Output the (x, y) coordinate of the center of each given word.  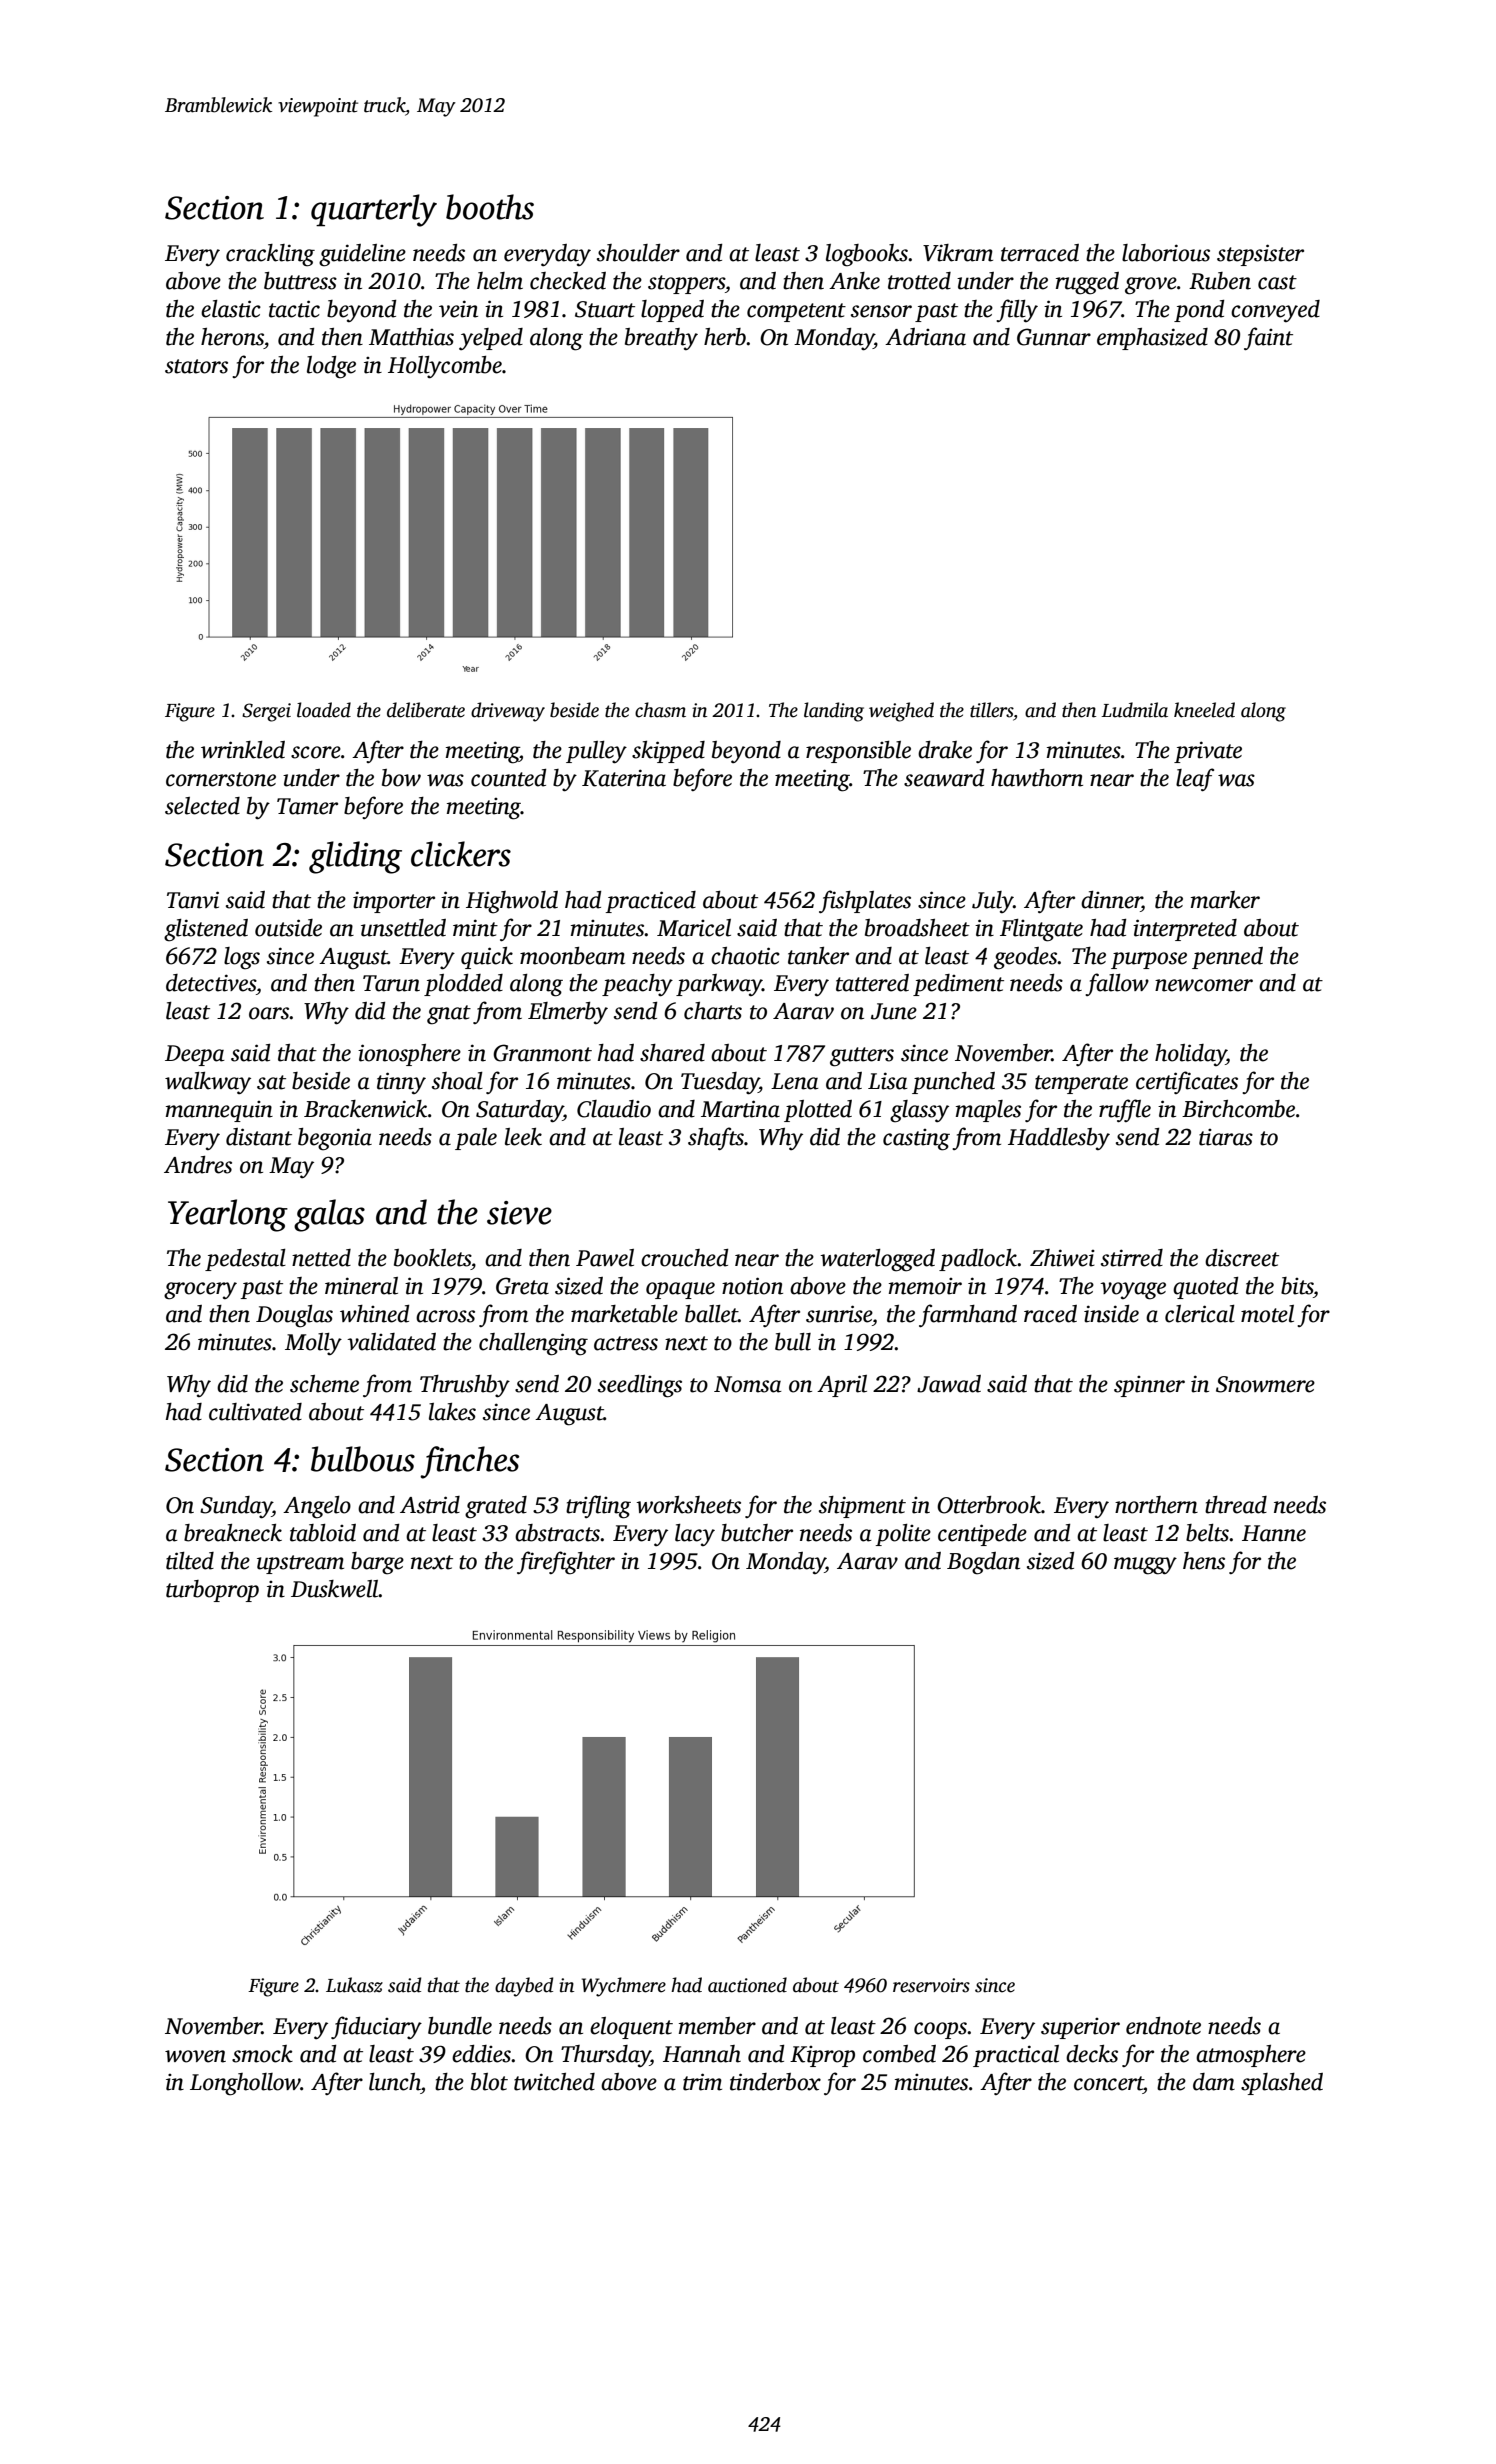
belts (1207, 1533)
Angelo (317, 1507)
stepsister (1260, 255)
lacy (695, 1535)
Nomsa (748, 1384)
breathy (661, 339)
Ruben (1220, 281)
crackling (270, 255)
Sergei (266, 712)
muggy (1145, 1566)
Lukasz (354, 1985)
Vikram (958, 253)
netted (321, 1258)
